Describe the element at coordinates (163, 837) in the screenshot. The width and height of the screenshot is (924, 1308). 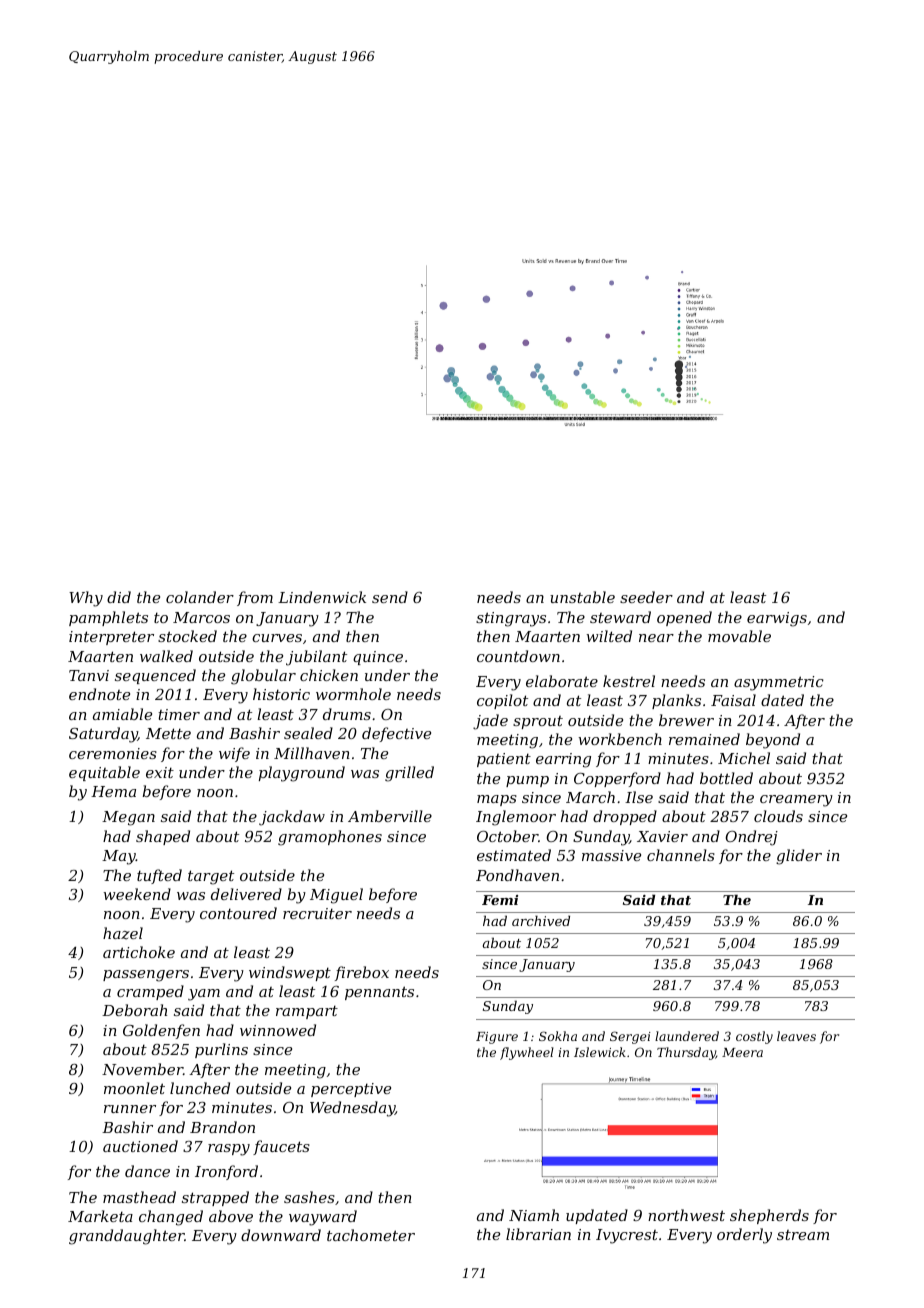
I see `shaped` at that location.
